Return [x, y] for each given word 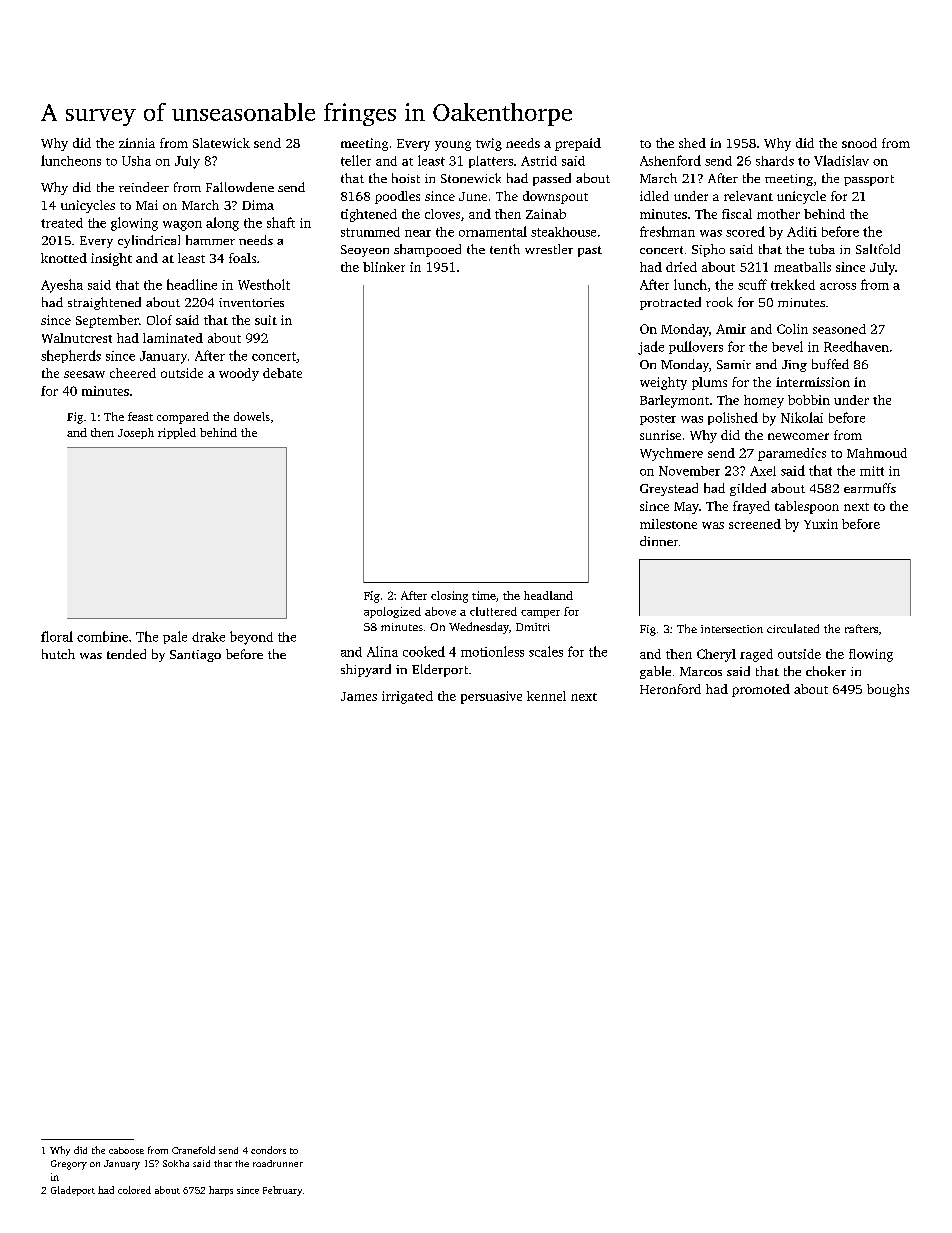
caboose [126, 1150]
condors [268, 1150]
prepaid [578, 144]
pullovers [696, 347]
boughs [888, 690]
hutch [58, 654]
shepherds [71, 356]
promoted [761, 690]
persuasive [491, 697]
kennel [546, 696]
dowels [252, 416]
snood [859, 143]
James [359, 696]
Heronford [670, 689]
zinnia [137, 143]
